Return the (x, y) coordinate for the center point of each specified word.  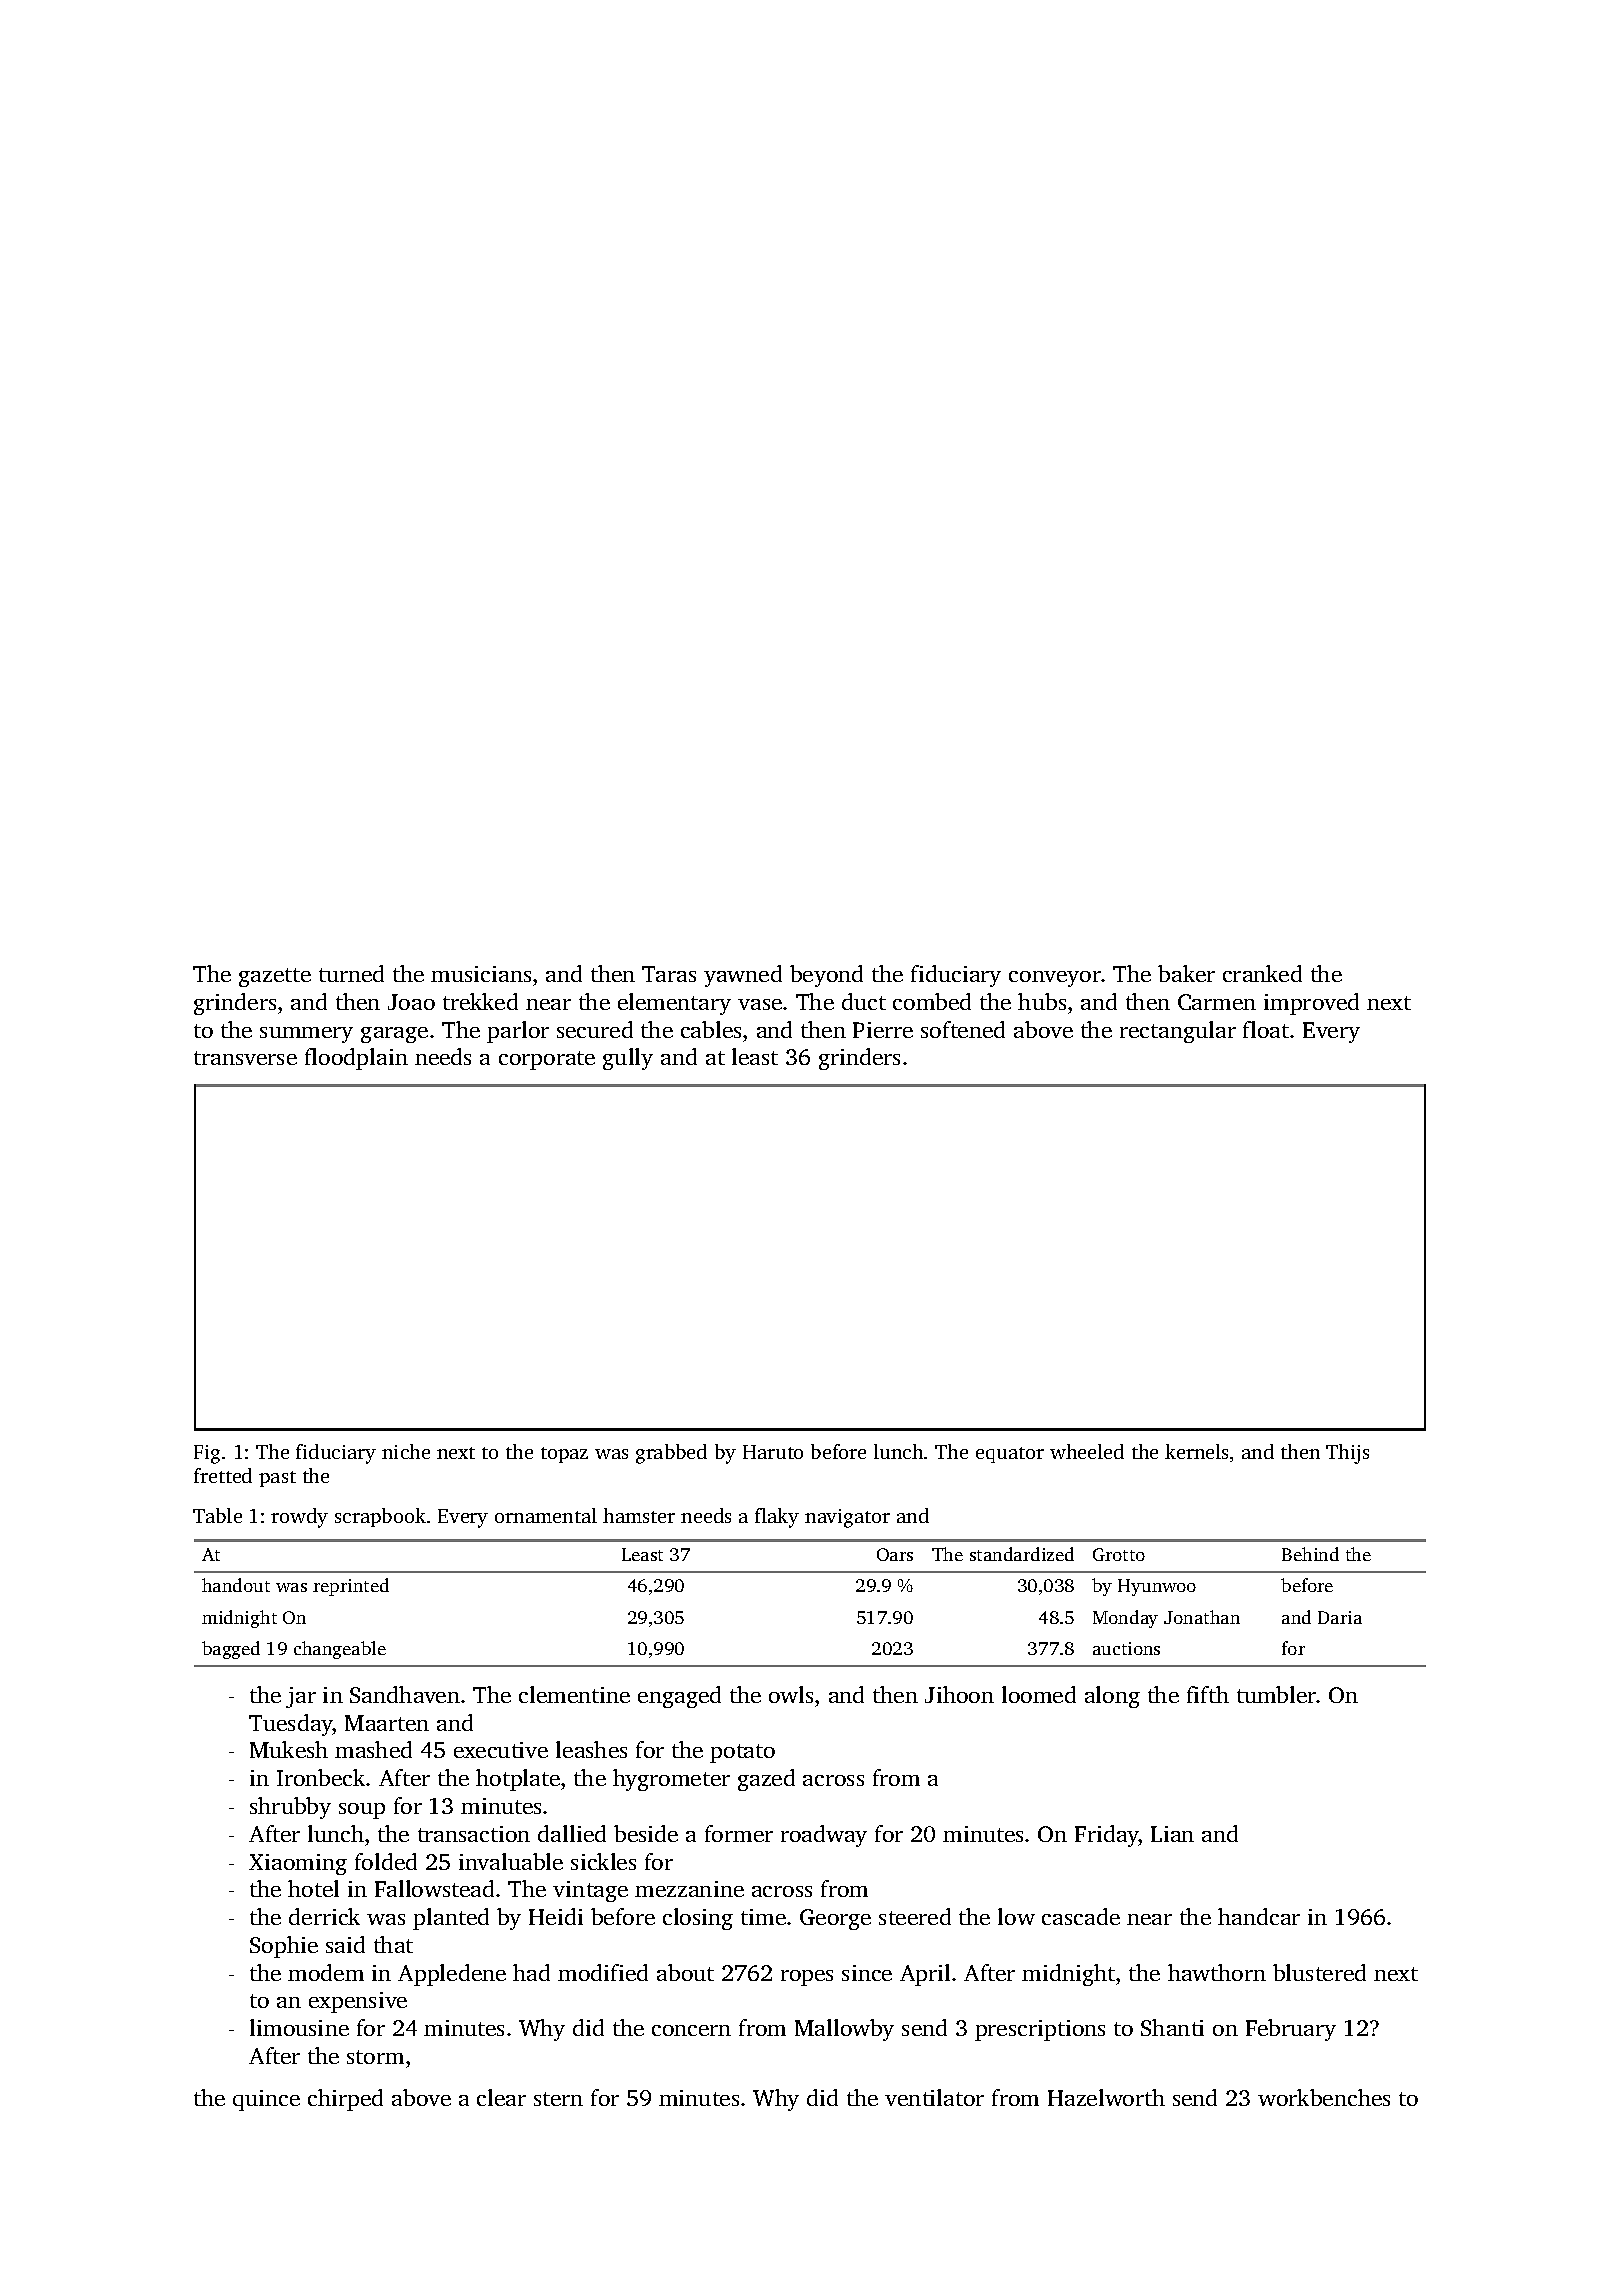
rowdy (299, 1518)
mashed (373, 1749)
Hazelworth (1106, 2097)
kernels (1196, 1451)
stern (558, 2099)
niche (406, 1451)
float (1266, 1029)
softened (963, 1029)
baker (1186, 973)
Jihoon (959, 1694)
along (1112, 1697)
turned (351, 973)
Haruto (773, 1452)
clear (501, 2097)
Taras (669, 974)
